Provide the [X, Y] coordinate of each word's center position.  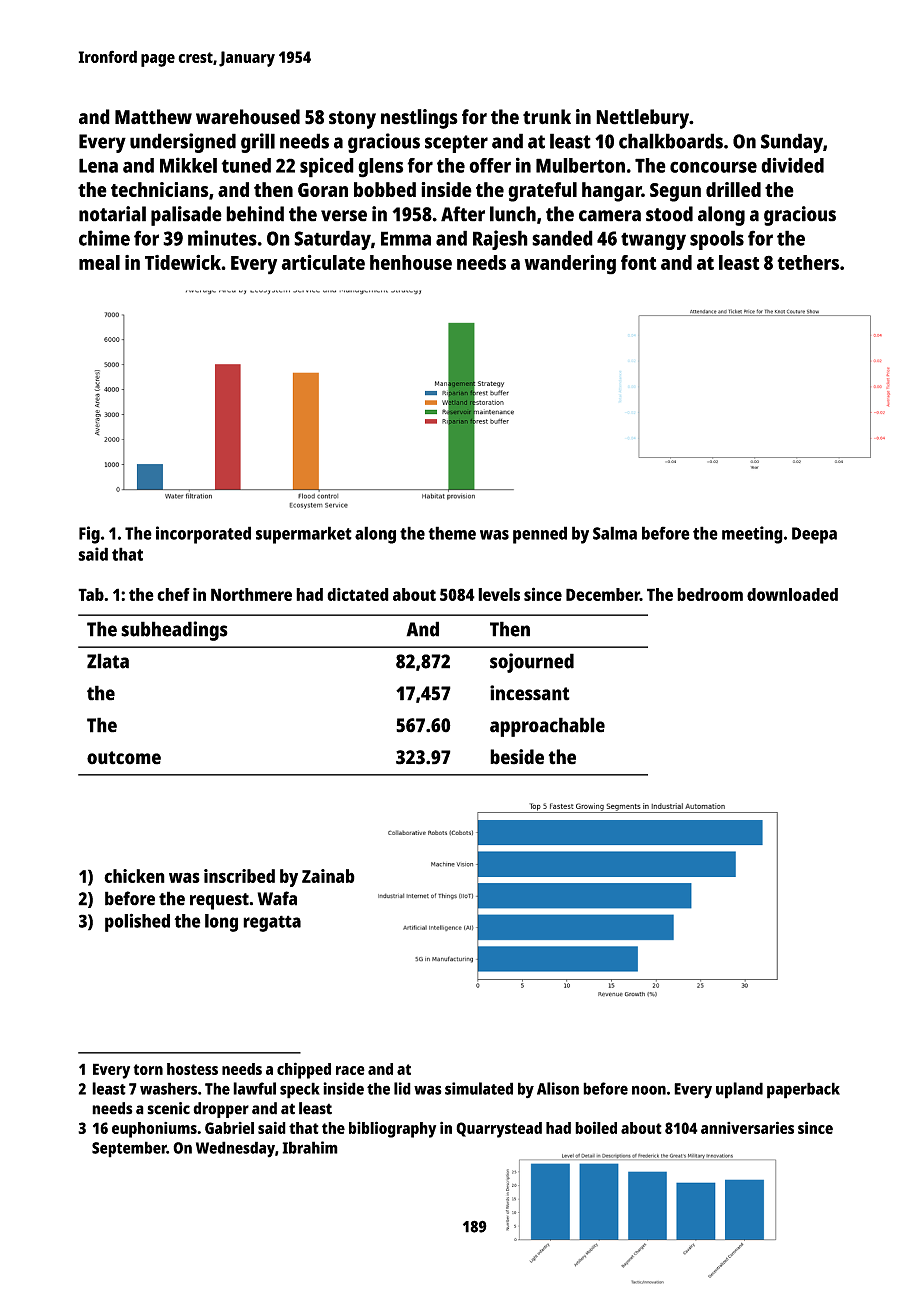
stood [669, 214]
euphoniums [154, 1130]
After [463, 214]
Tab [91, 594]
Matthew [153, 117]
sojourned [532, 663]
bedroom [710, 594]
